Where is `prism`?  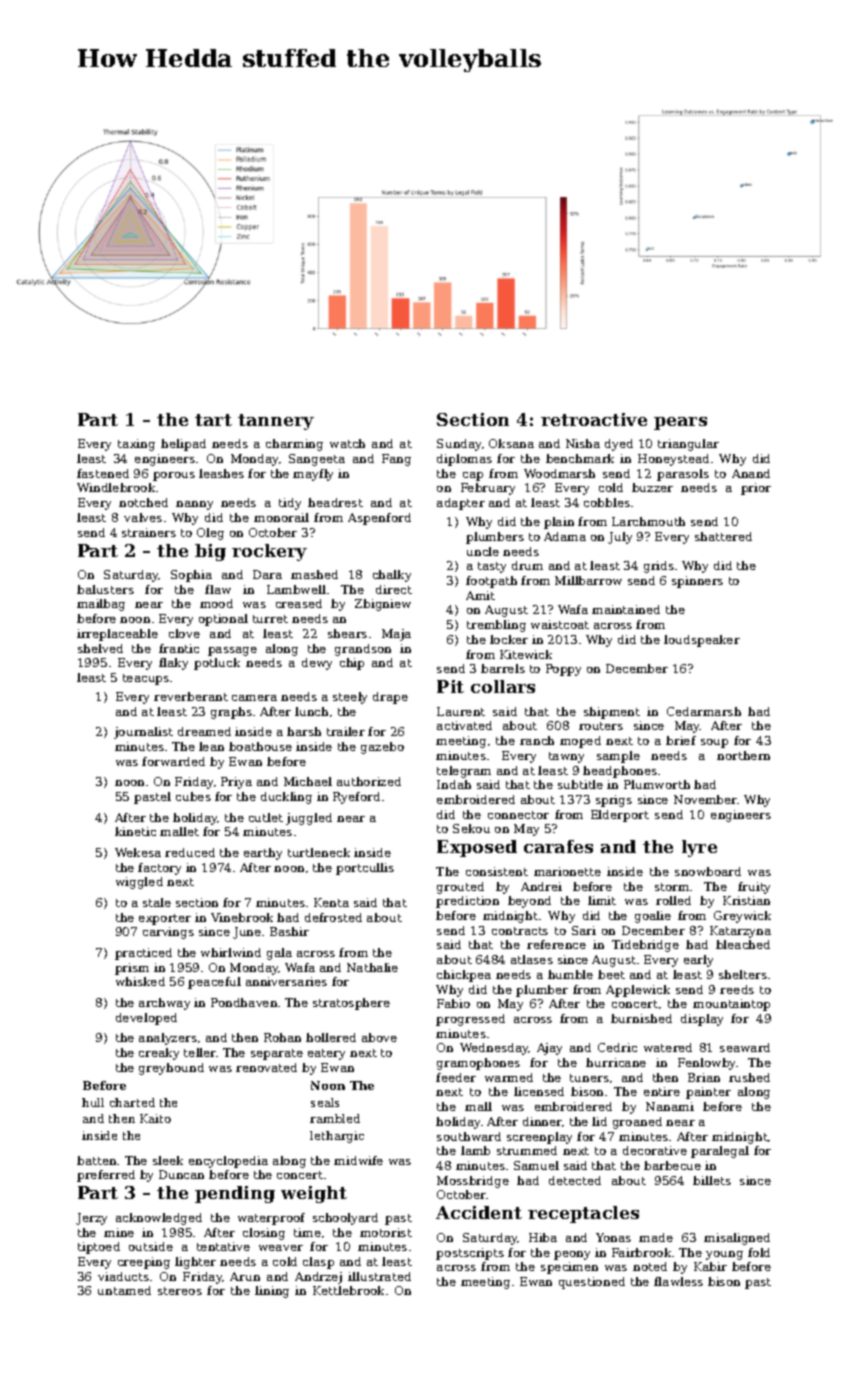 prism is located at coordinates (132, 969).
